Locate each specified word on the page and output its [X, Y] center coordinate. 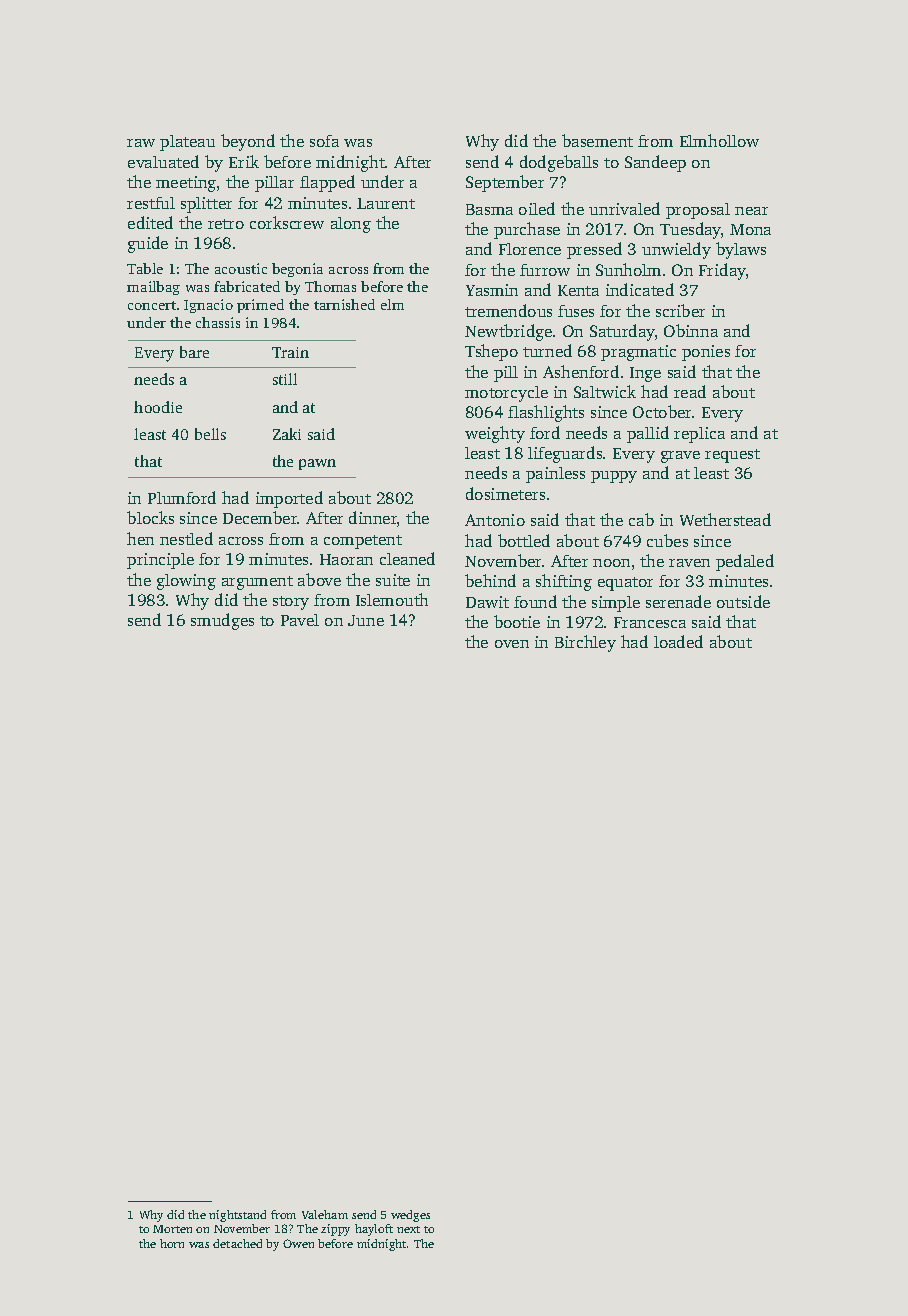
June [366, 620]
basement [597, 140]
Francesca [650, 622]
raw [141, 143]
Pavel [300, 620]
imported [289, 499]
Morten [172, 1229]
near [751, 211]
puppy [614, 477]
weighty [495, 434]
